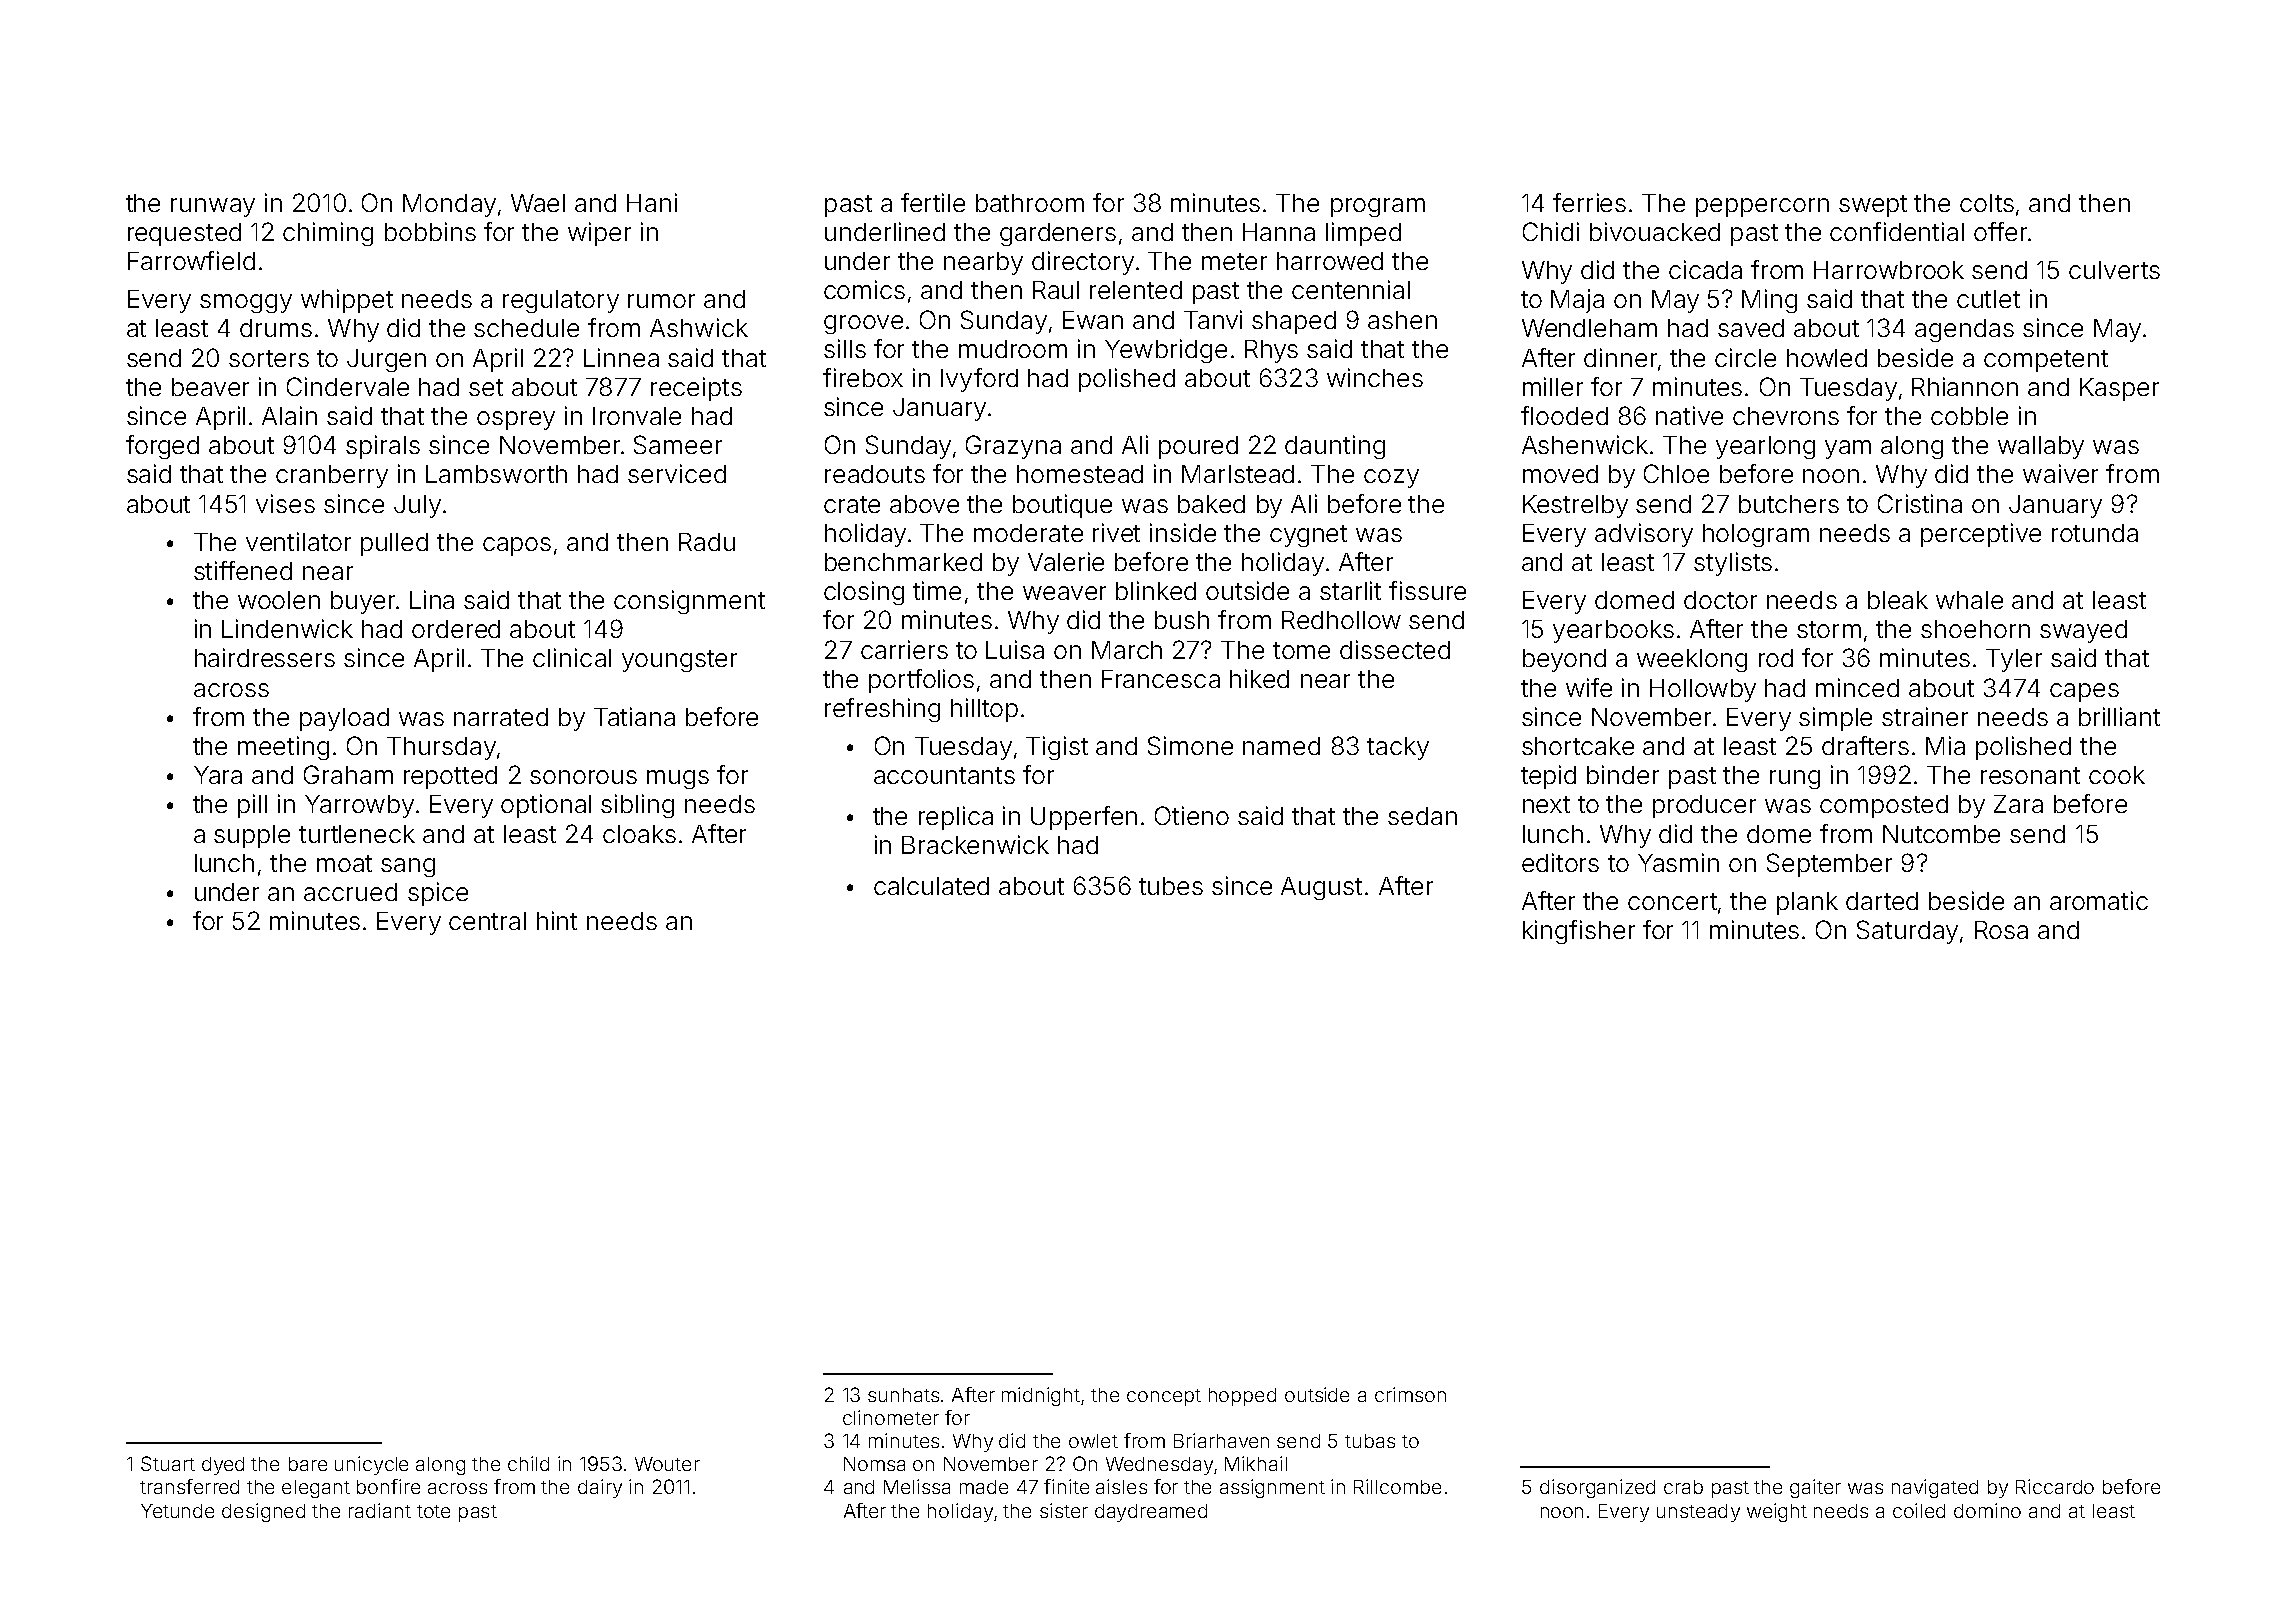  I want to click on Riccardo, so click(2055, 1486).
